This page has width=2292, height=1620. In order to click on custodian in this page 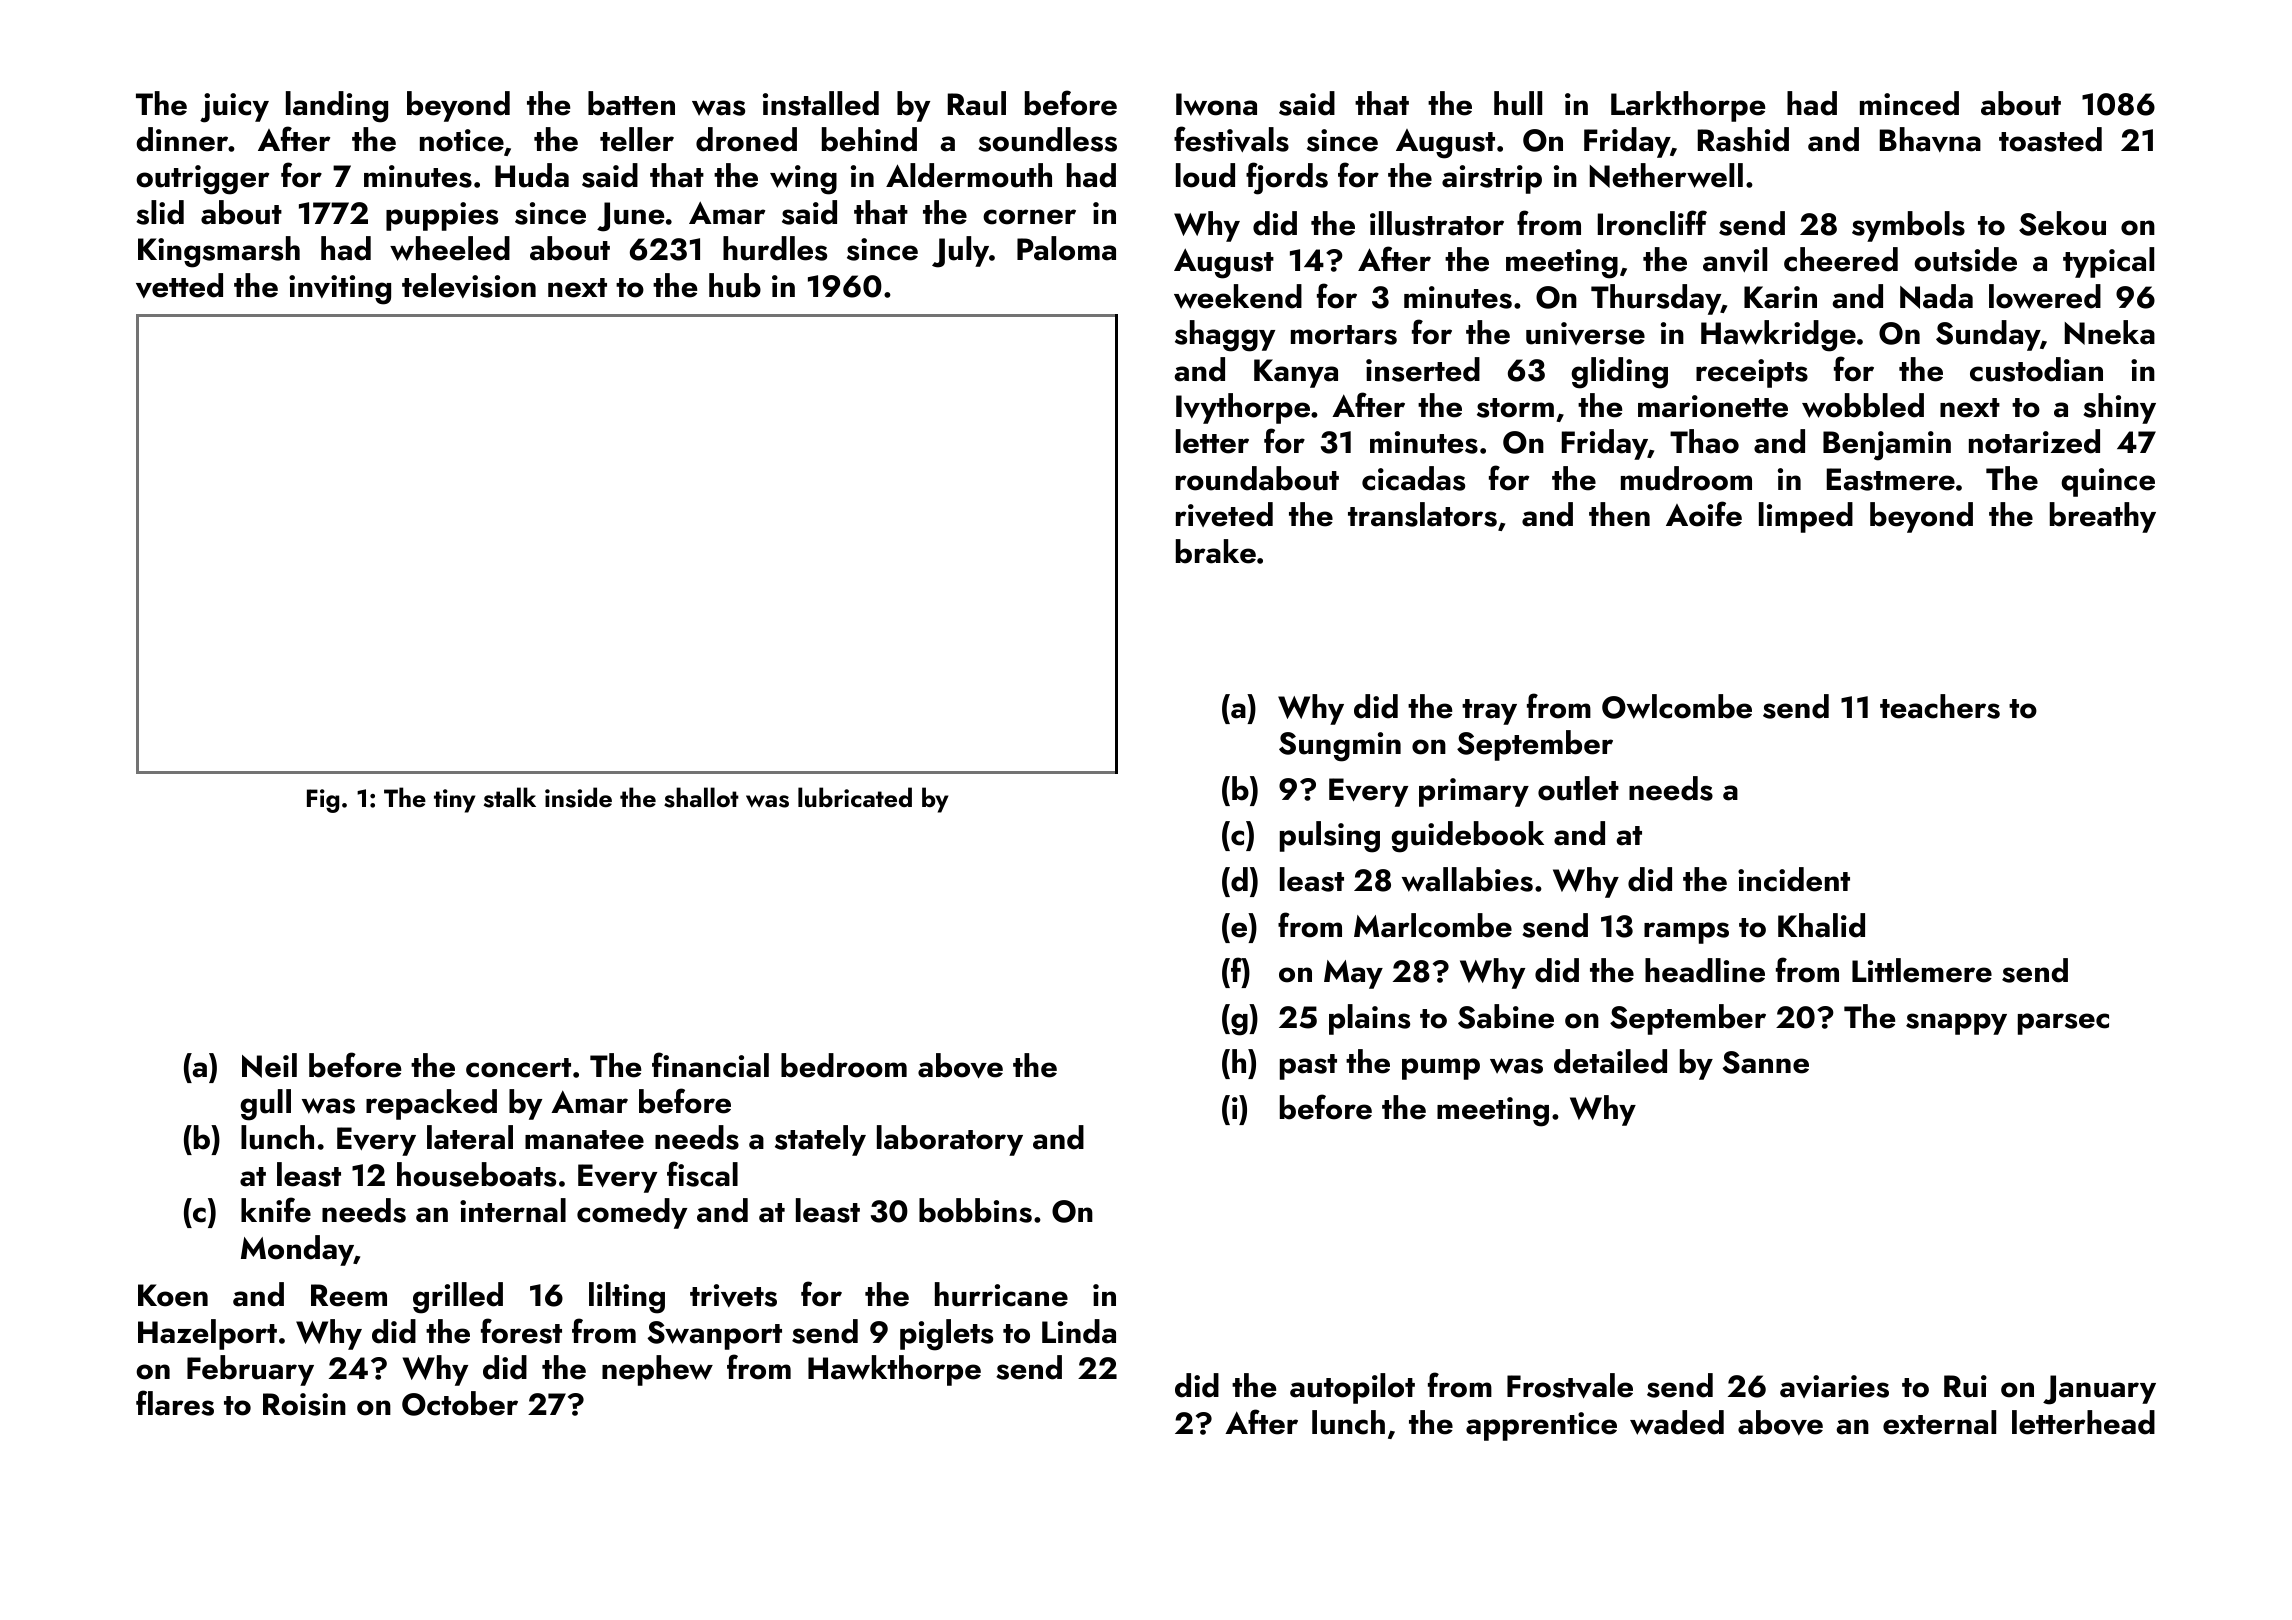, I will do `click(2036, 369)`.
